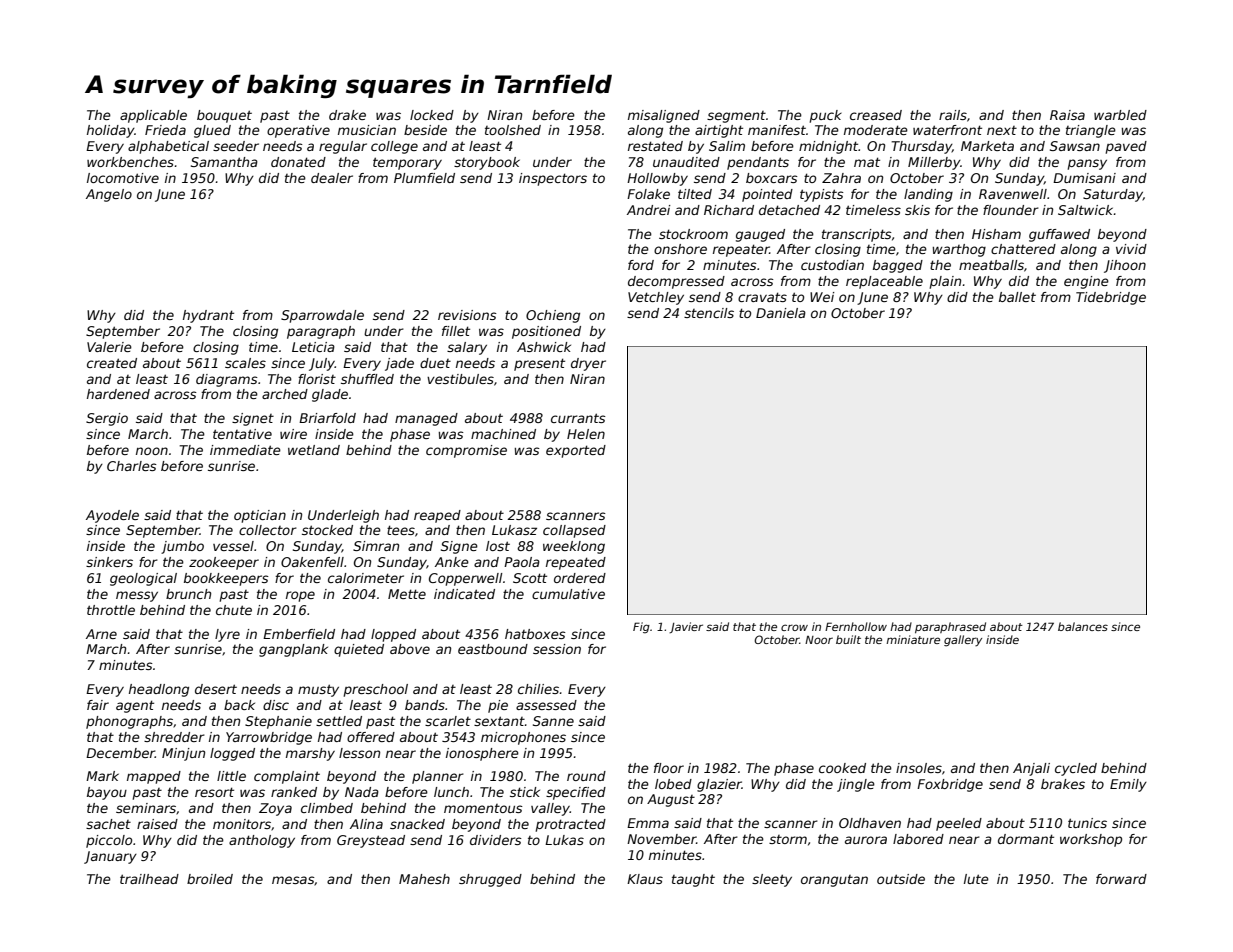  What do you see at coordinates (576, 451) in the image?
I see `exported` at bounding box center [576, 451].
